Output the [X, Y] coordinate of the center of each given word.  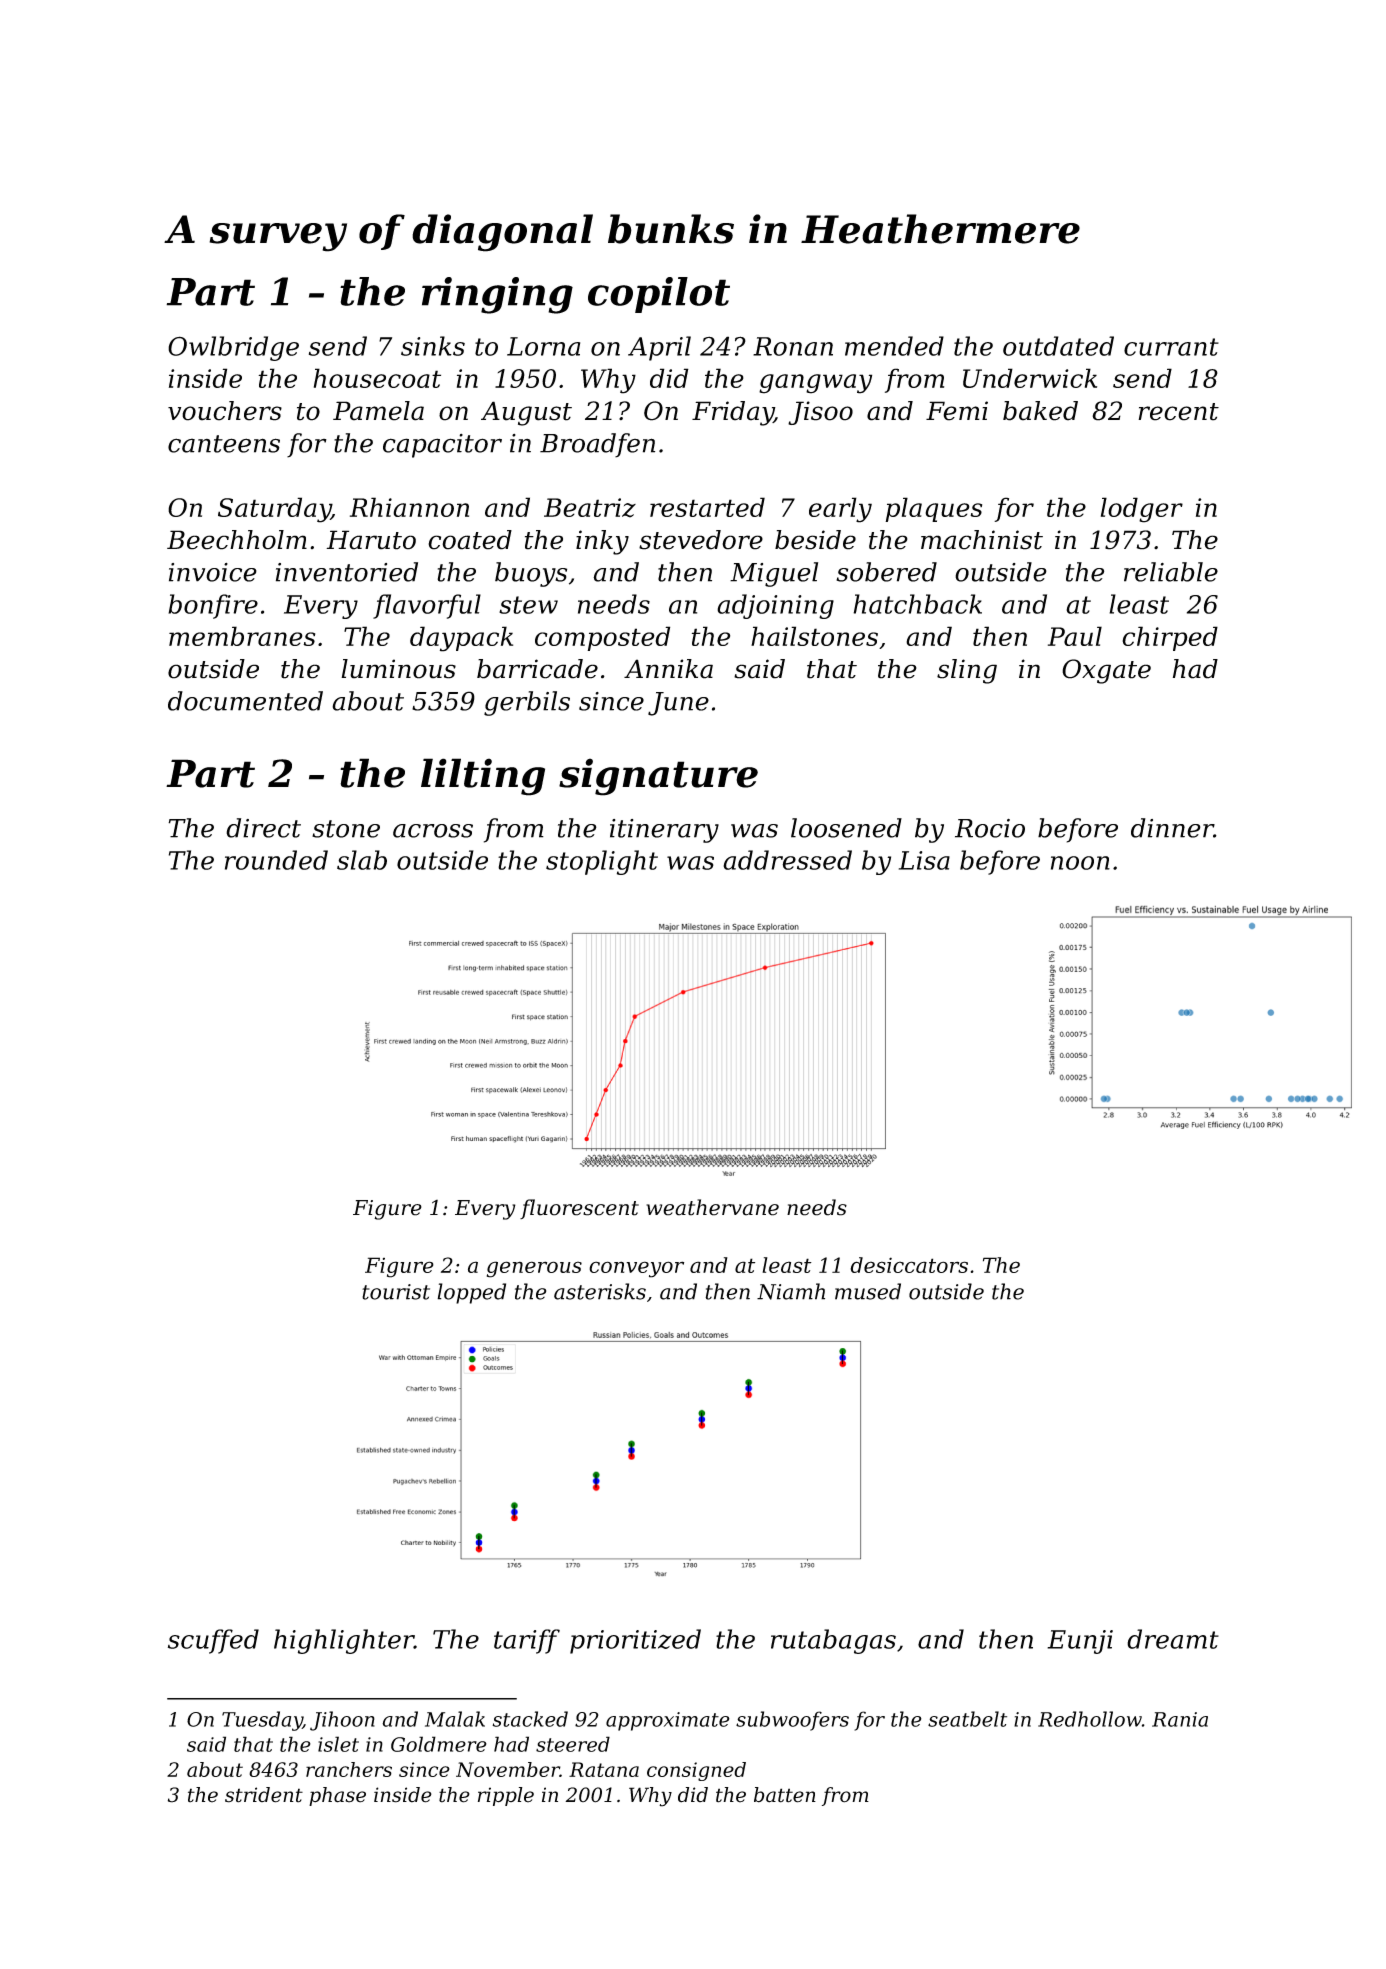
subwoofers [792, 1721]
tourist [396, 1292]
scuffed [213, 1641]
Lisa [924, 860]
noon [1080, 863]
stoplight [602, 862]
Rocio [990, 828]
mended [894, 346]
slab [362, 860]
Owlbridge [233, 348]
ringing [497, 295]
